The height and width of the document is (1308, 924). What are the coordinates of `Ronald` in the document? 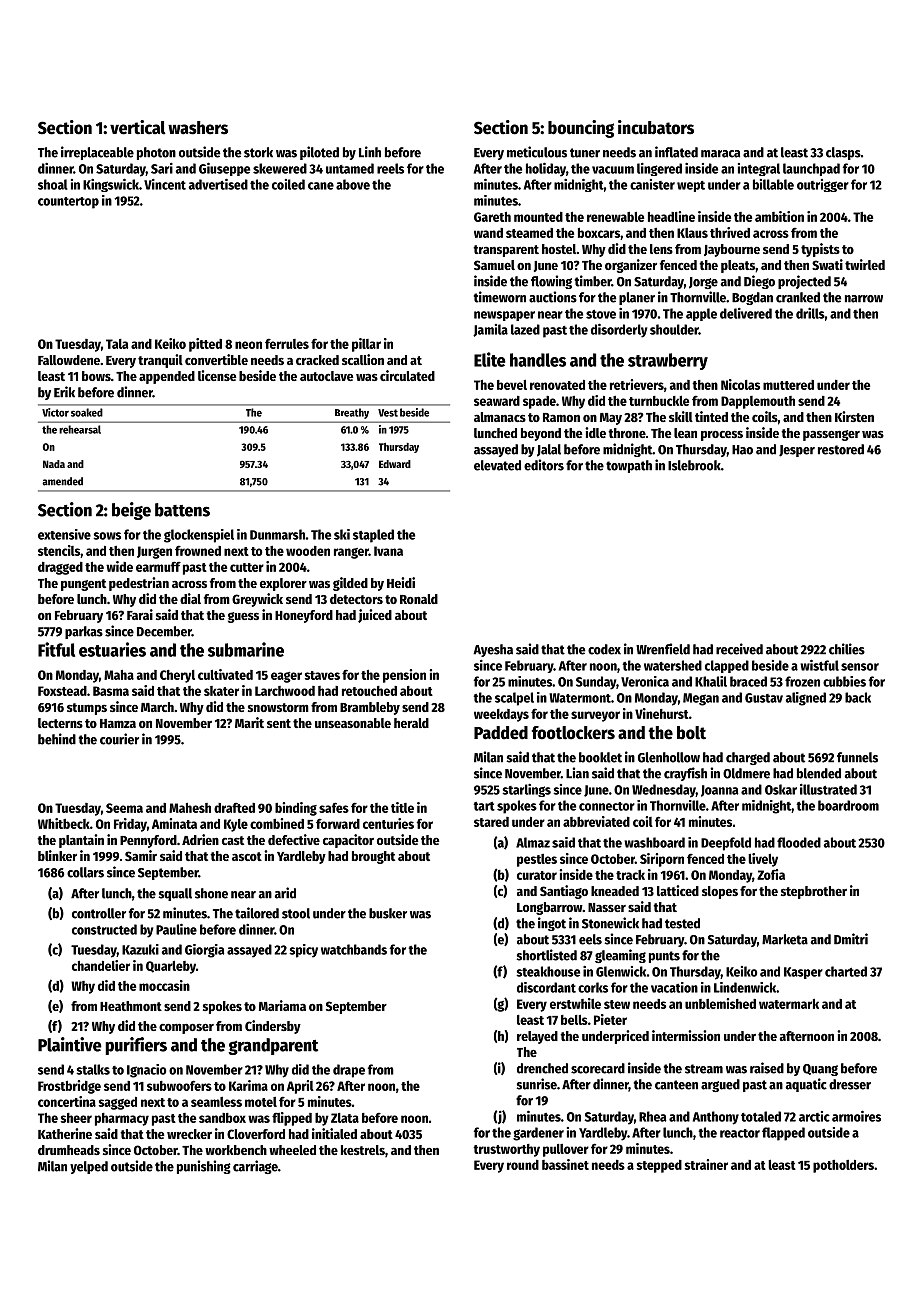 It's located at (419, 599).
